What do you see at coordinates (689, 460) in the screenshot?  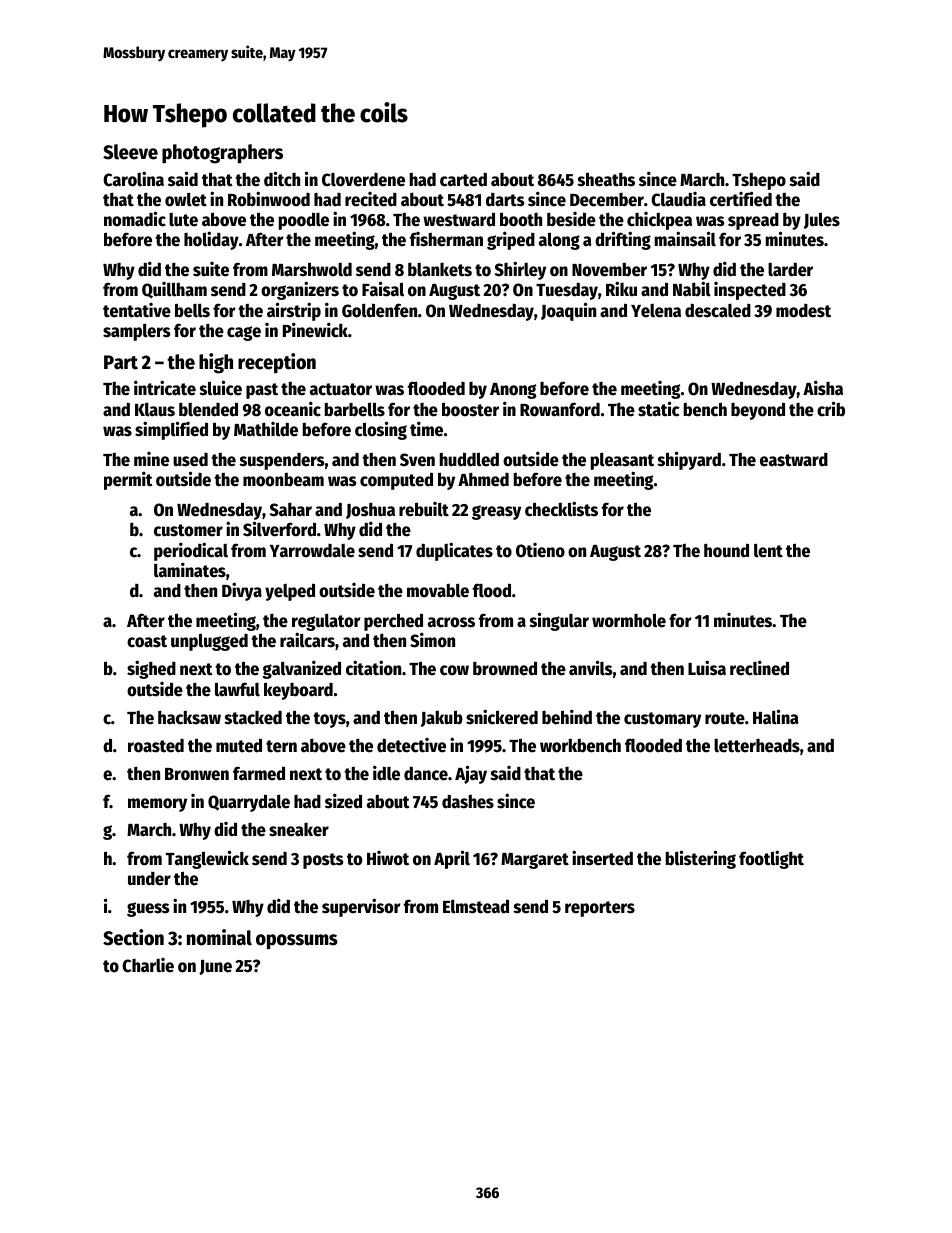 I see `shipyard` at bounding box center [689, 460].
